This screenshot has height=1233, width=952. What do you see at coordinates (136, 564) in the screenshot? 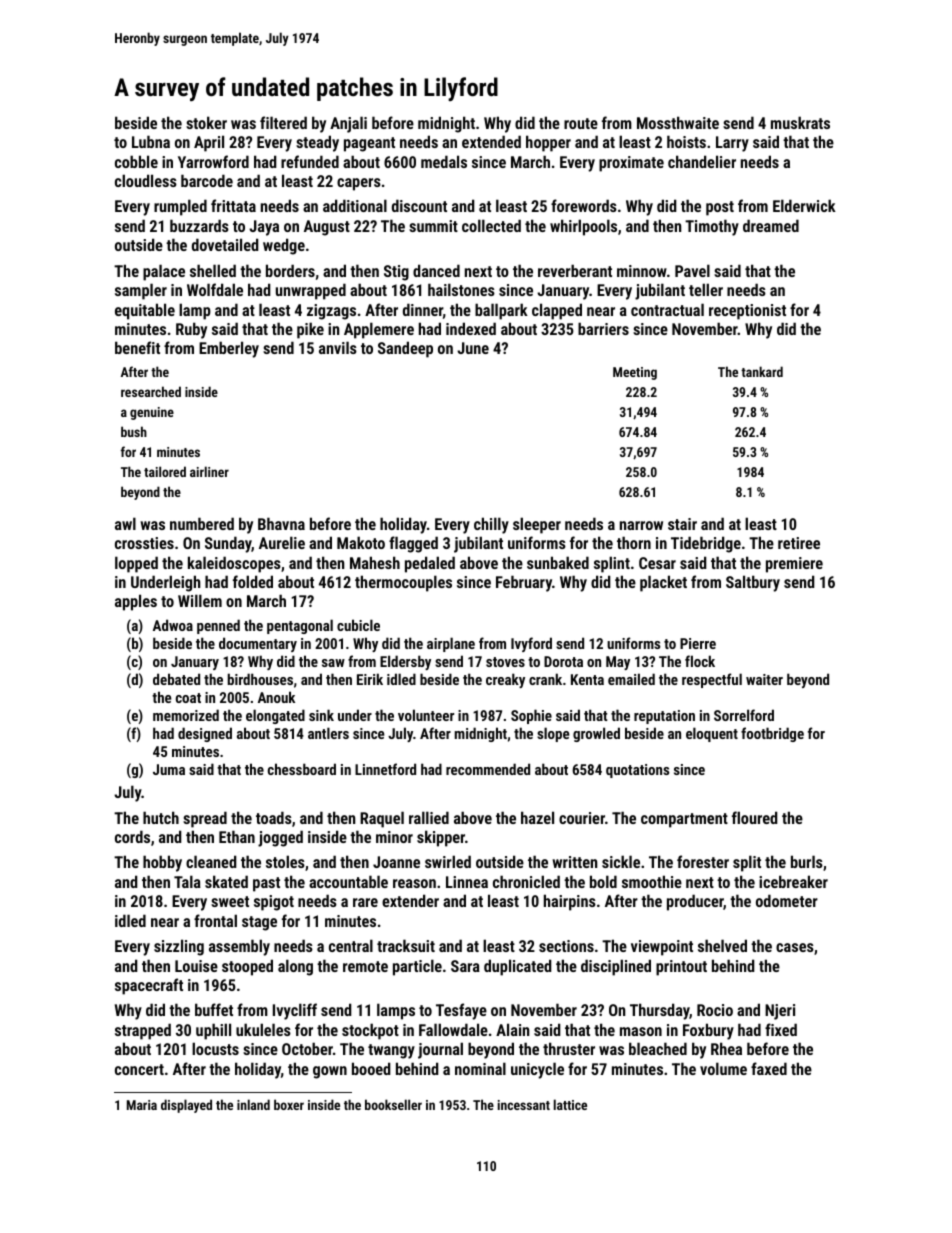
I see `lopped` at bounding box center [136, 564].
